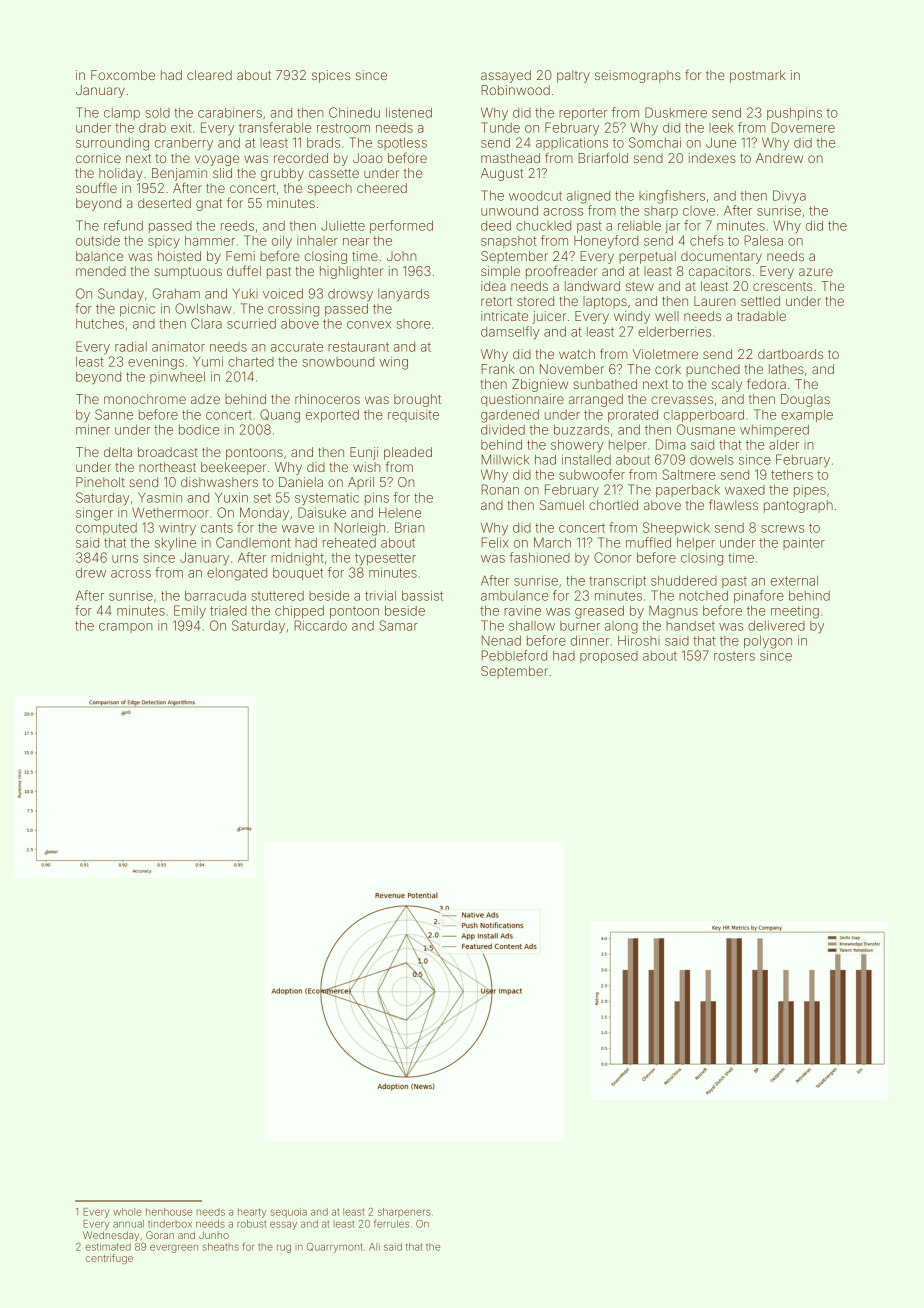  I want to click on sheaths, so click(220, 1247).
